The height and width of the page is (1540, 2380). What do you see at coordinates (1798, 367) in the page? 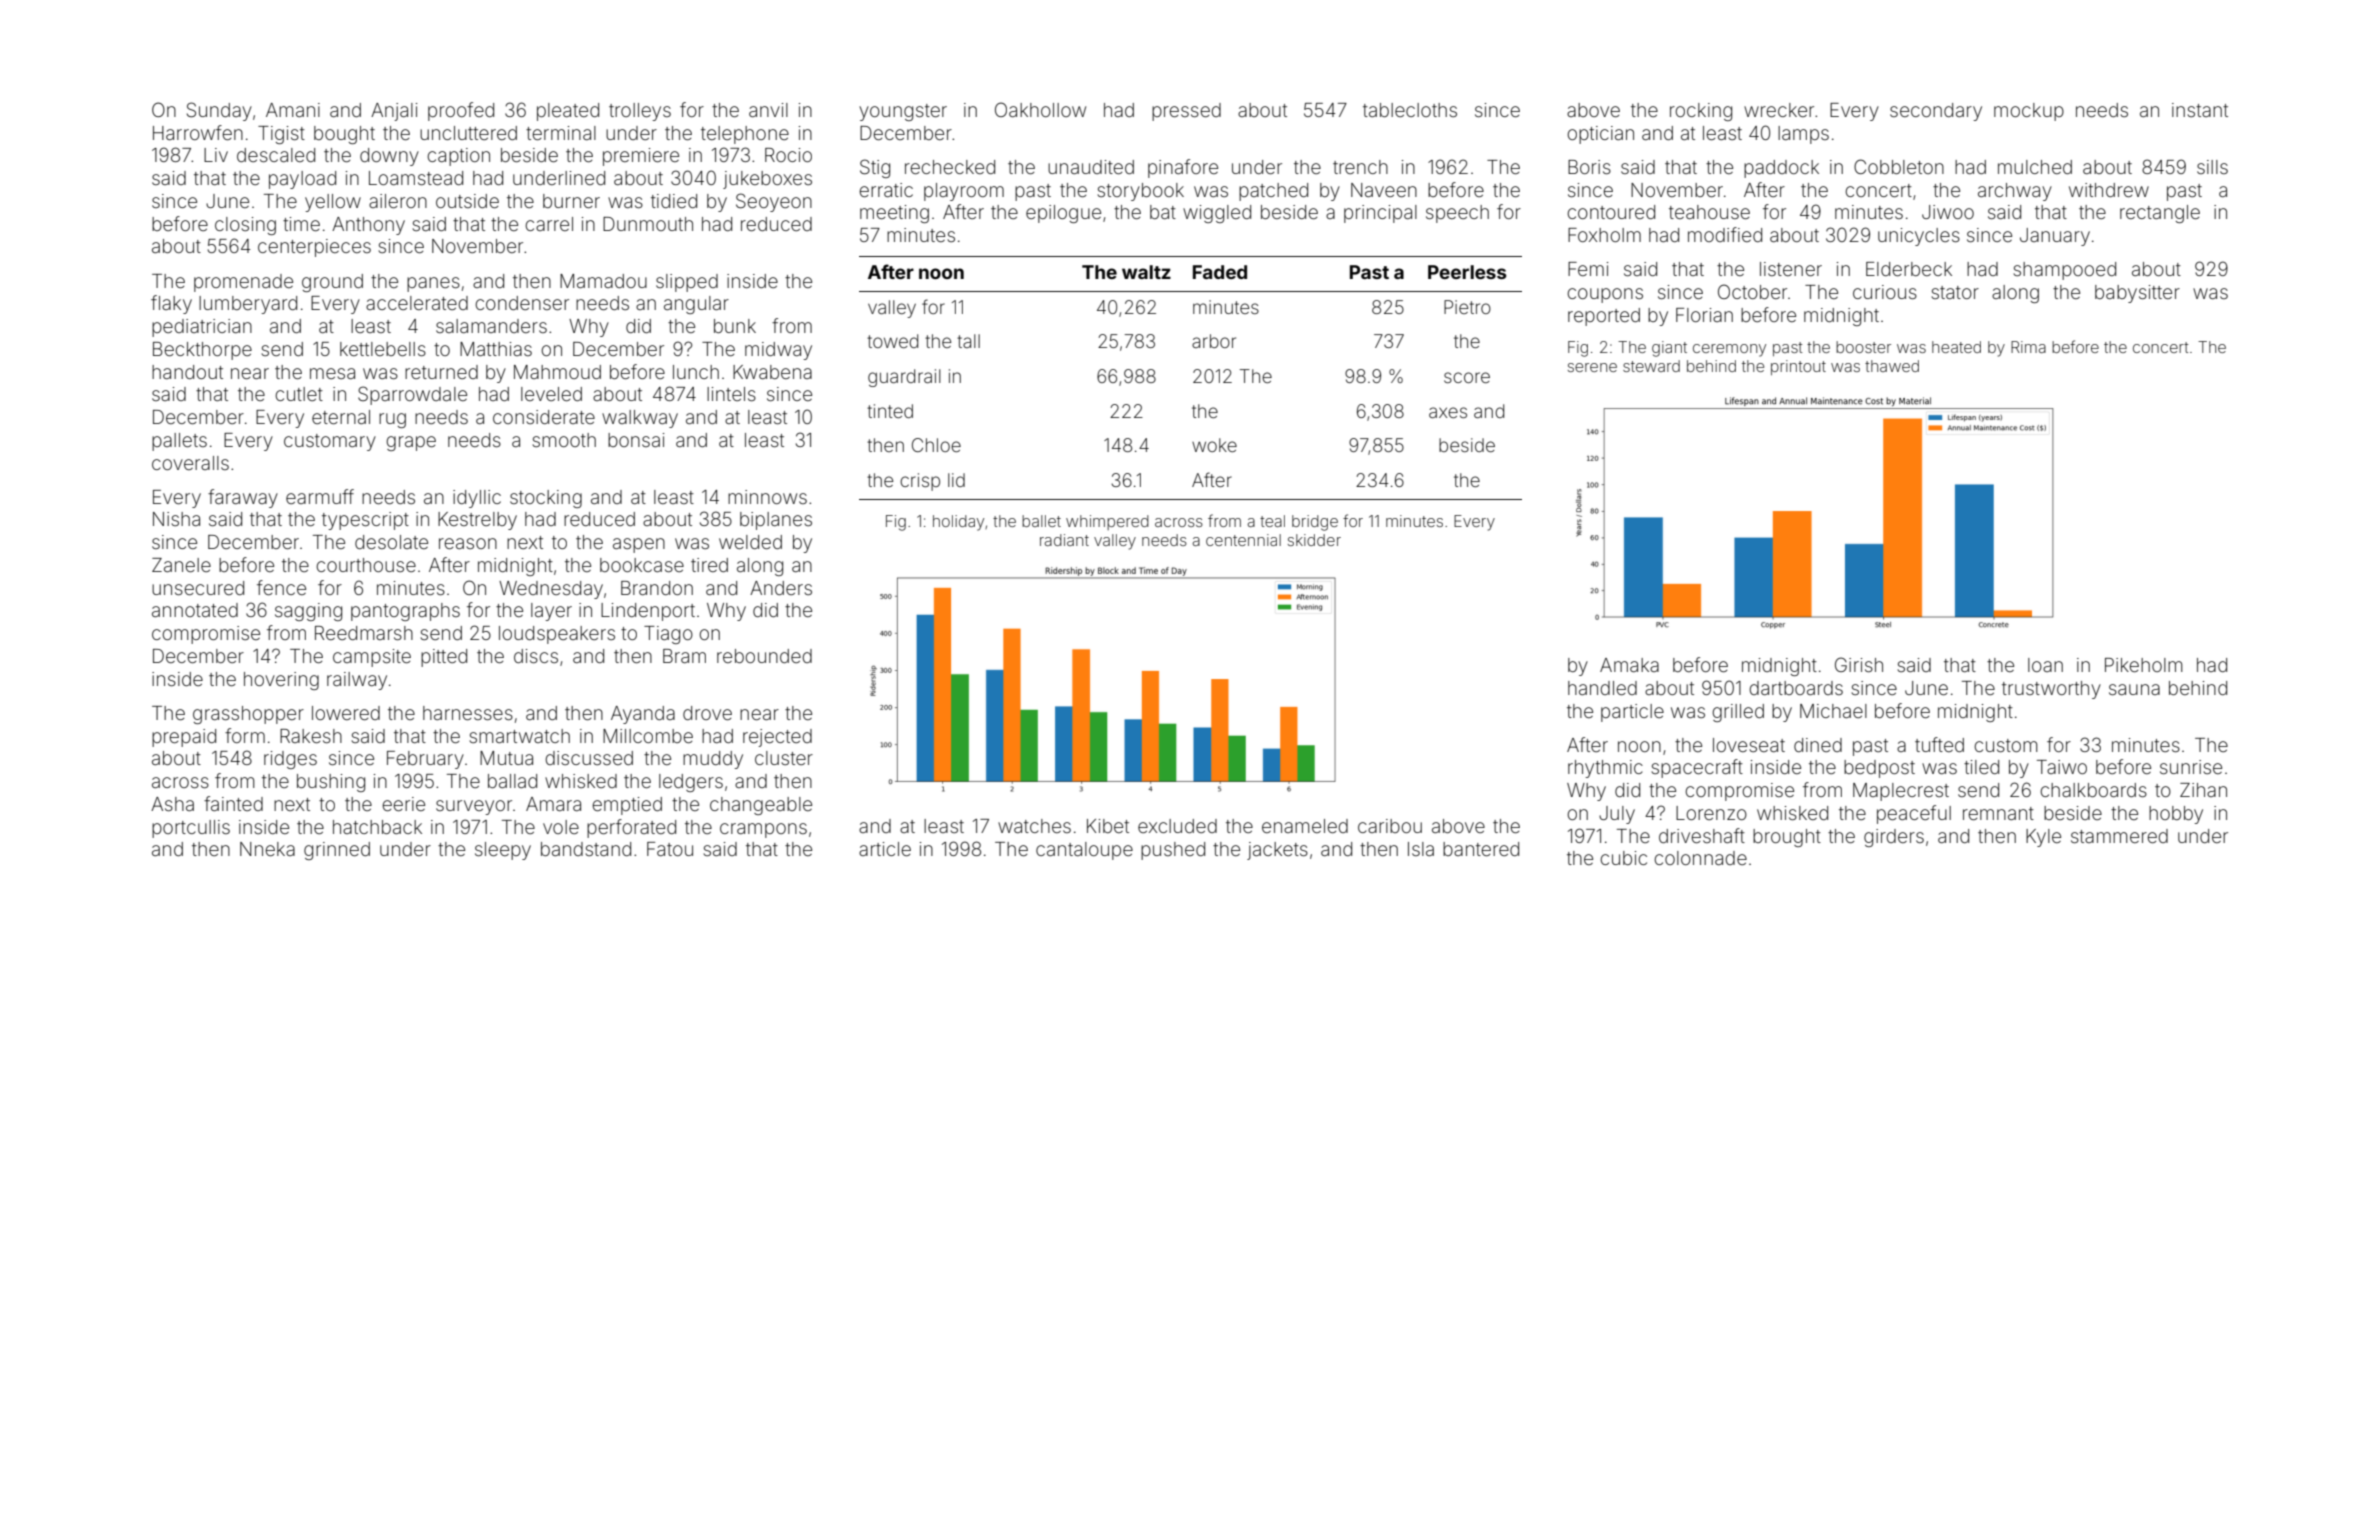
I see `printout` at bounding box center [1798, 367].
